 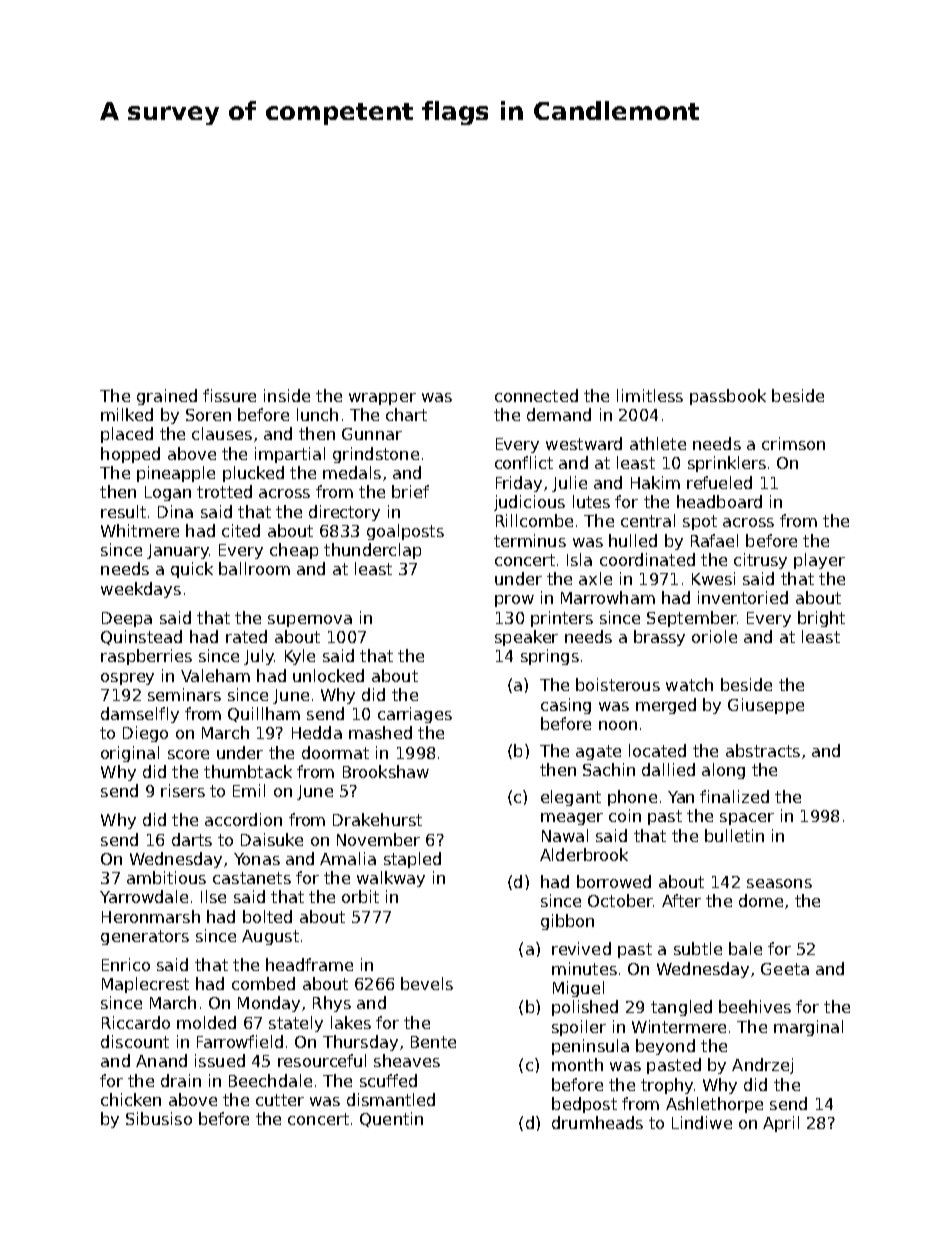 What do you see at coordinates (793, 443) in the screenshot?
I see `crimson` at bounding box center [793, 443].
